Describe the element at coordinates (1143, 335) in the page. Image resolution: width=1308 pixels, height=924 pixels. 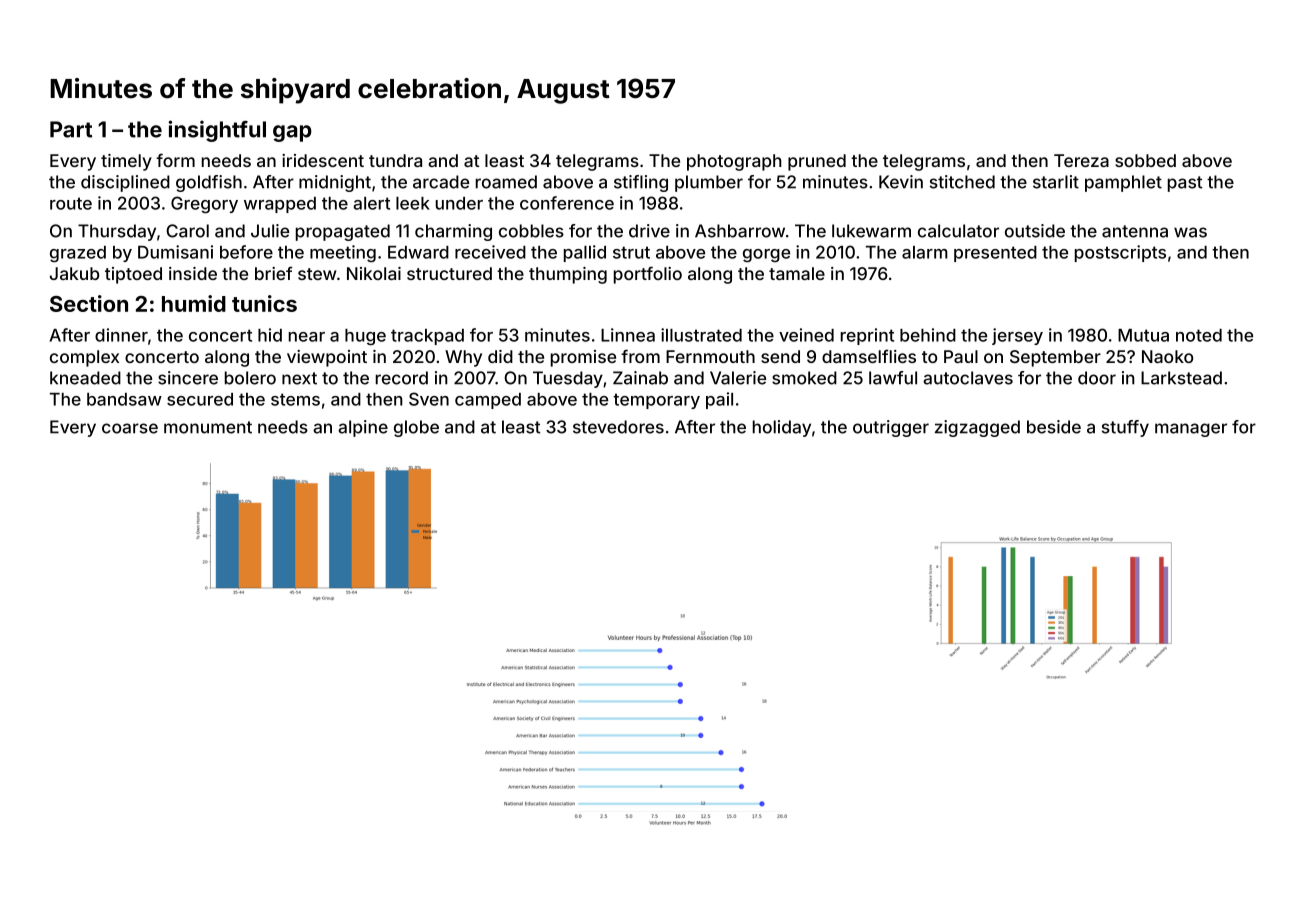
I see `Mutua` at that location.
